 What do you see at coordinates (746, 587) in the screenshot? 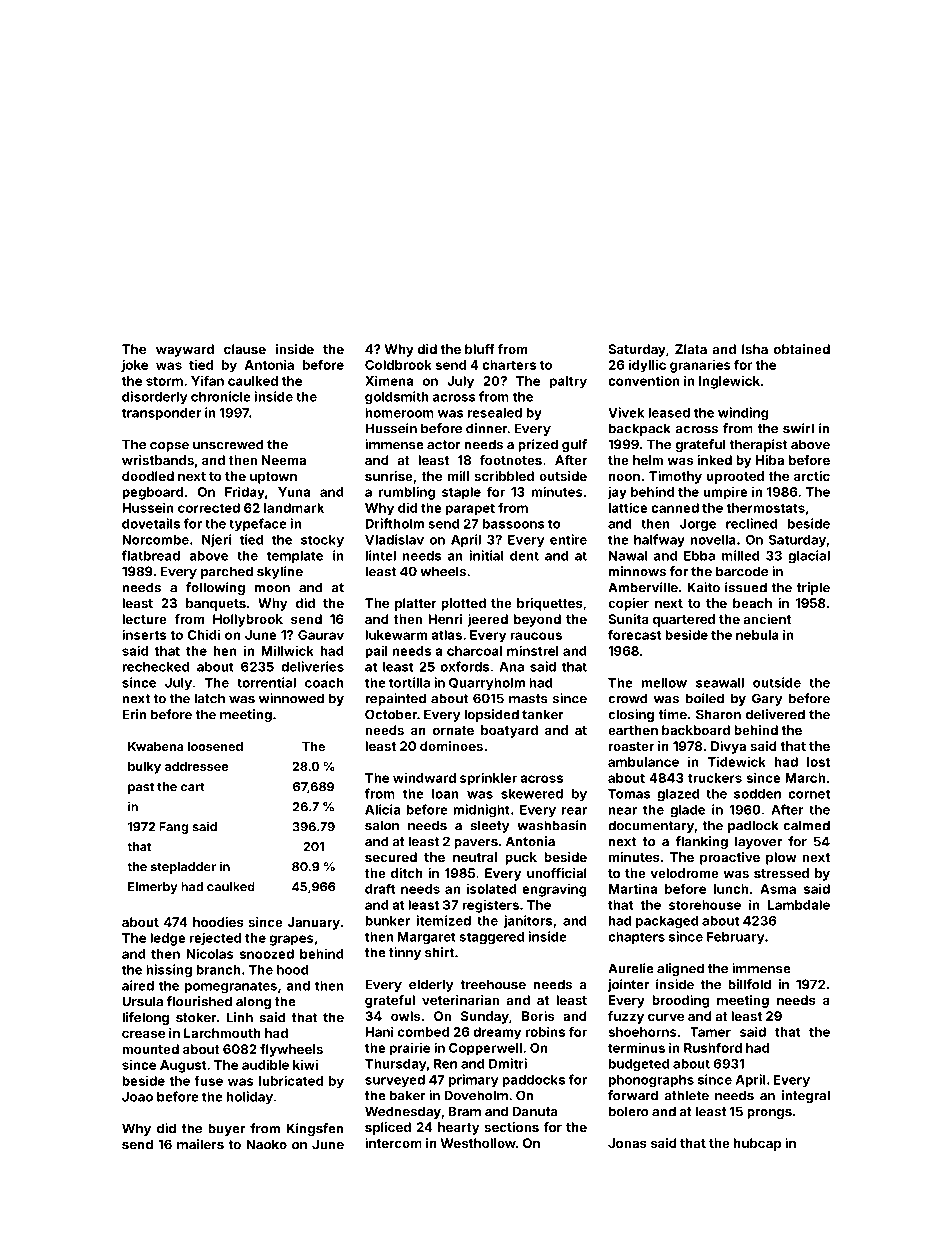
I see `issued` at bounding box center [746, 587].
